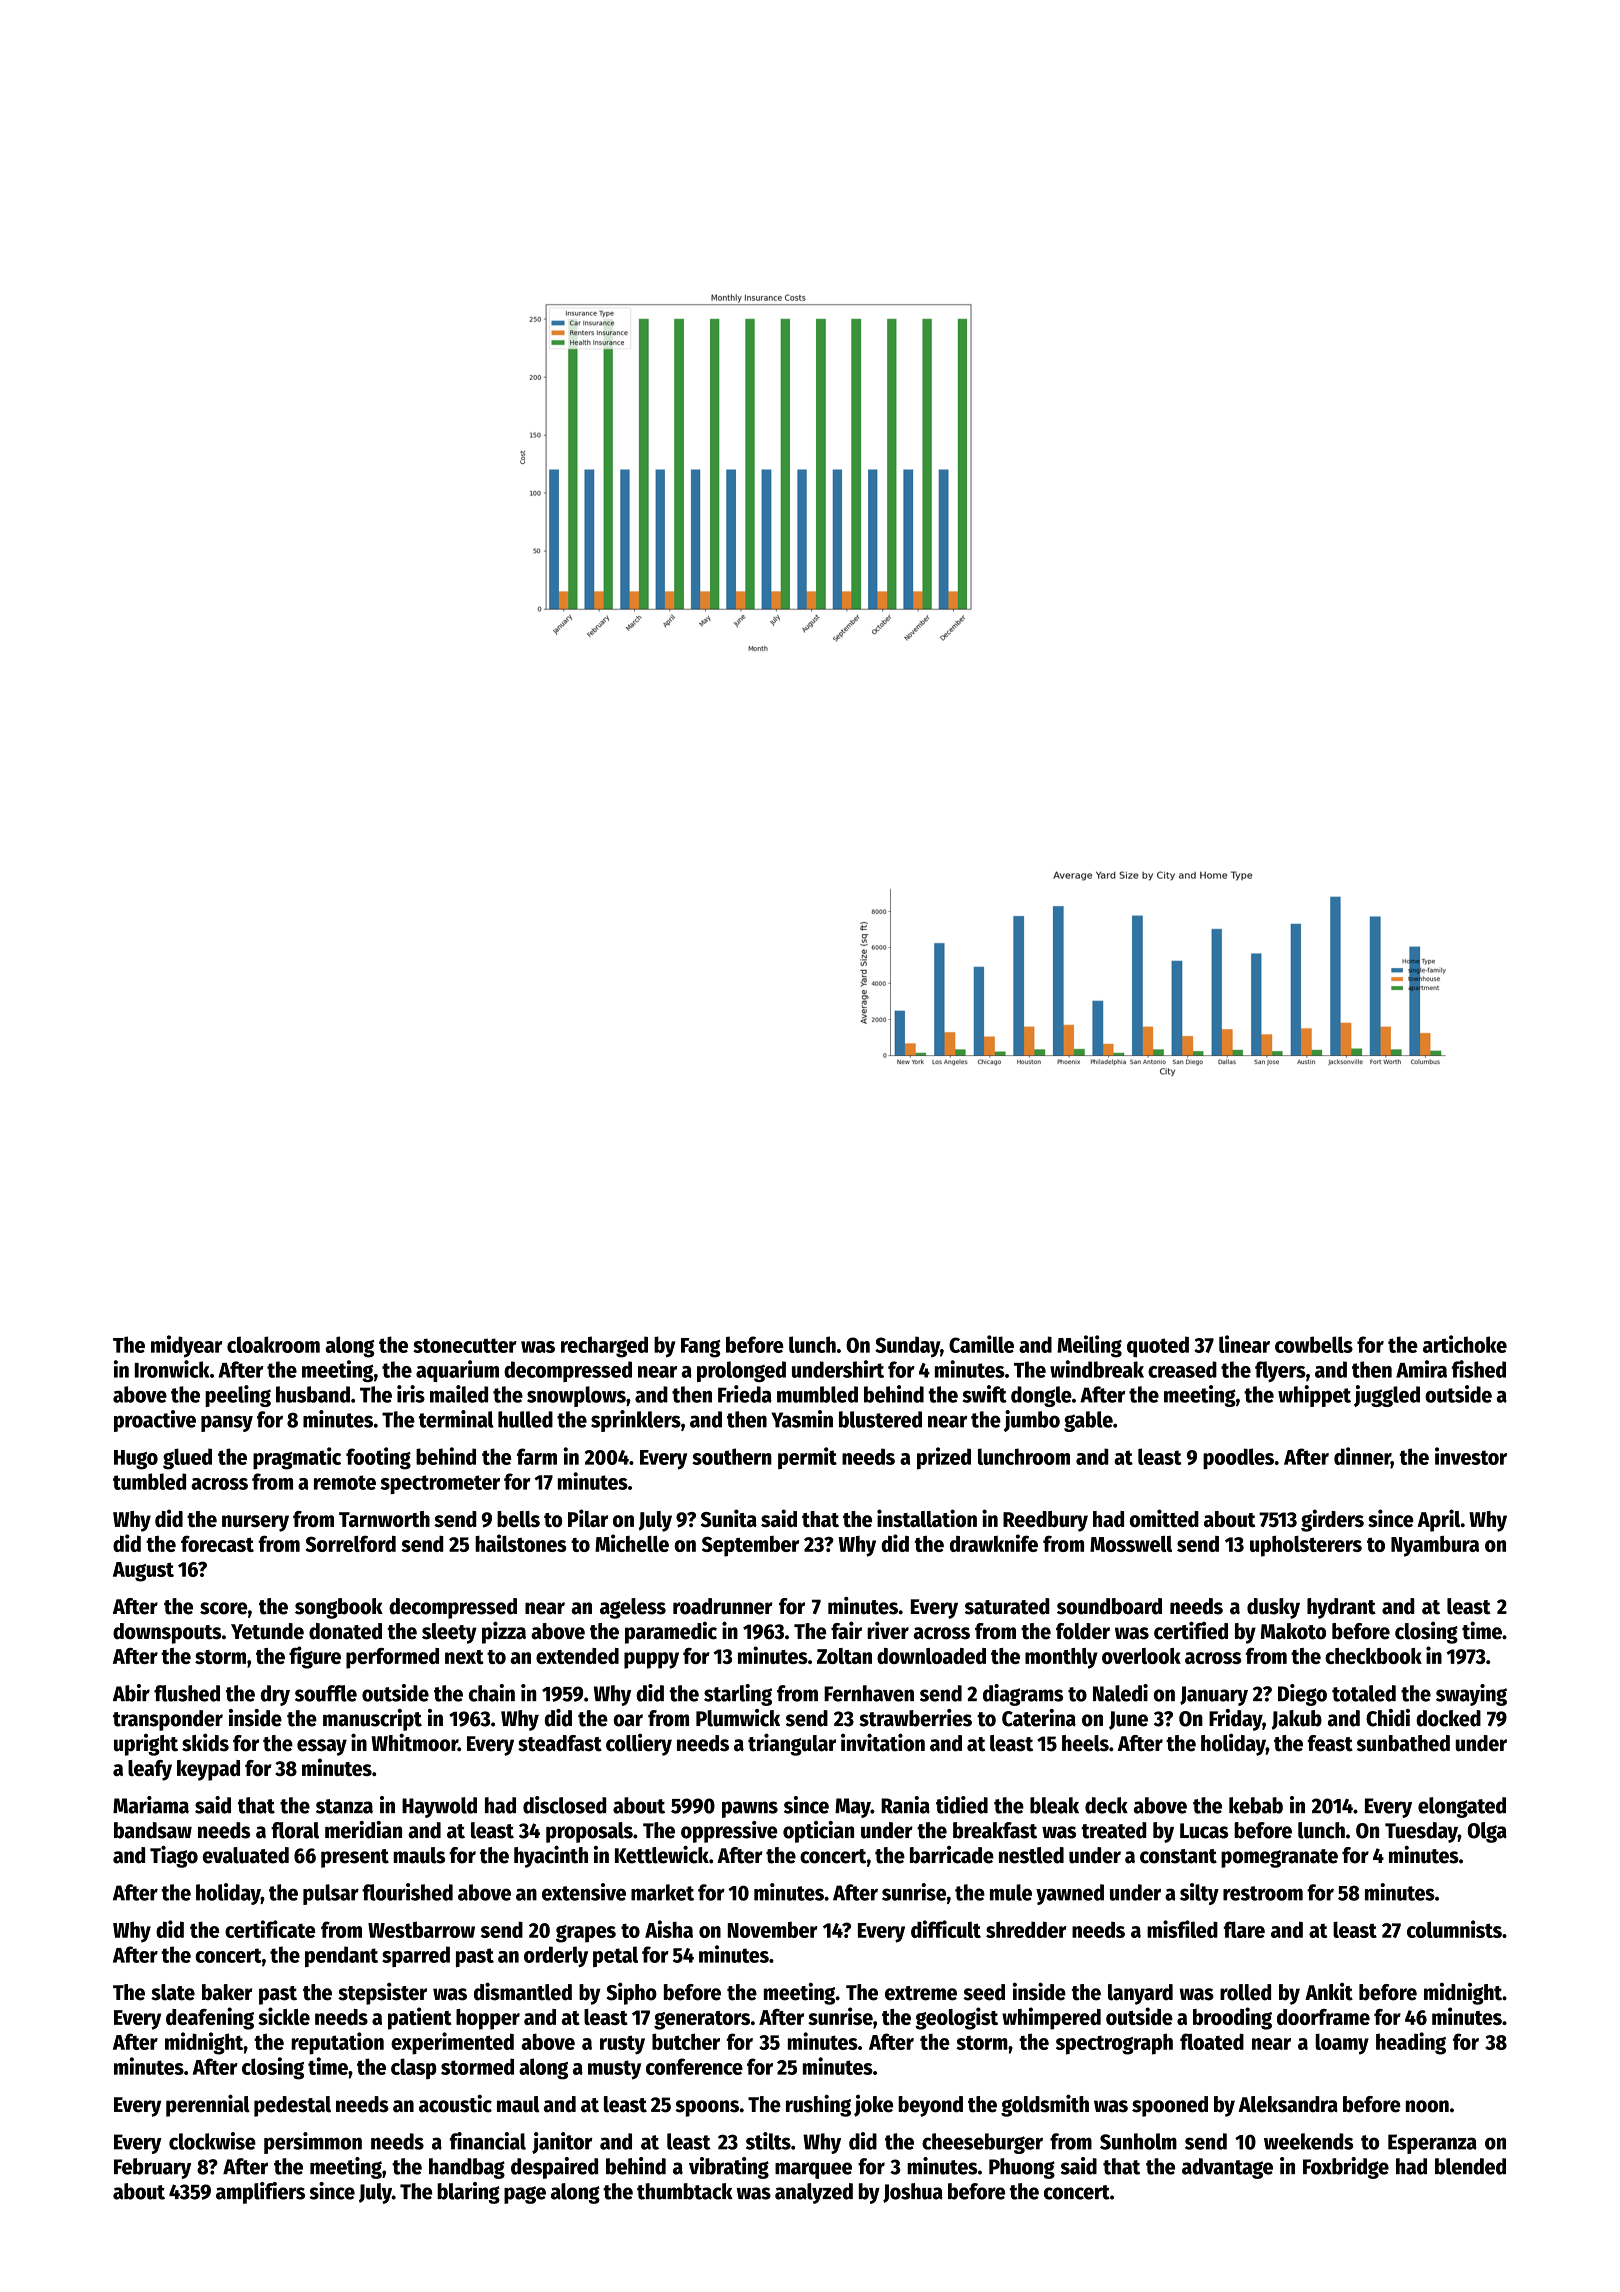 The height and width of the document is (2292, 1620). Describe the element at coordinates (1306, 1546) in the document. I see `upholsterers` at that location.
